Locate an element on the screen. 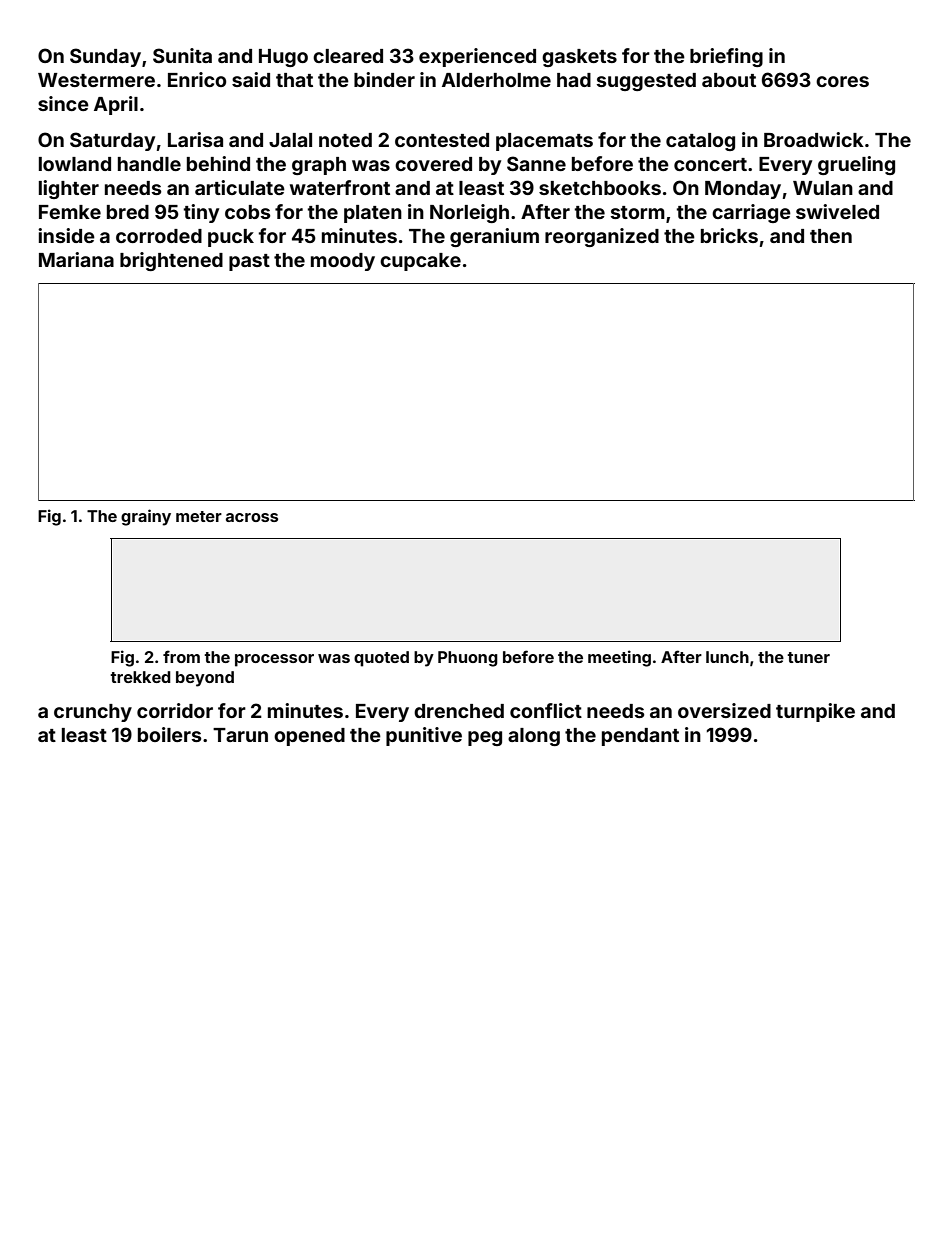 This screenshot has width=952, height=1233. meter is located at coordinates (199, 516).
